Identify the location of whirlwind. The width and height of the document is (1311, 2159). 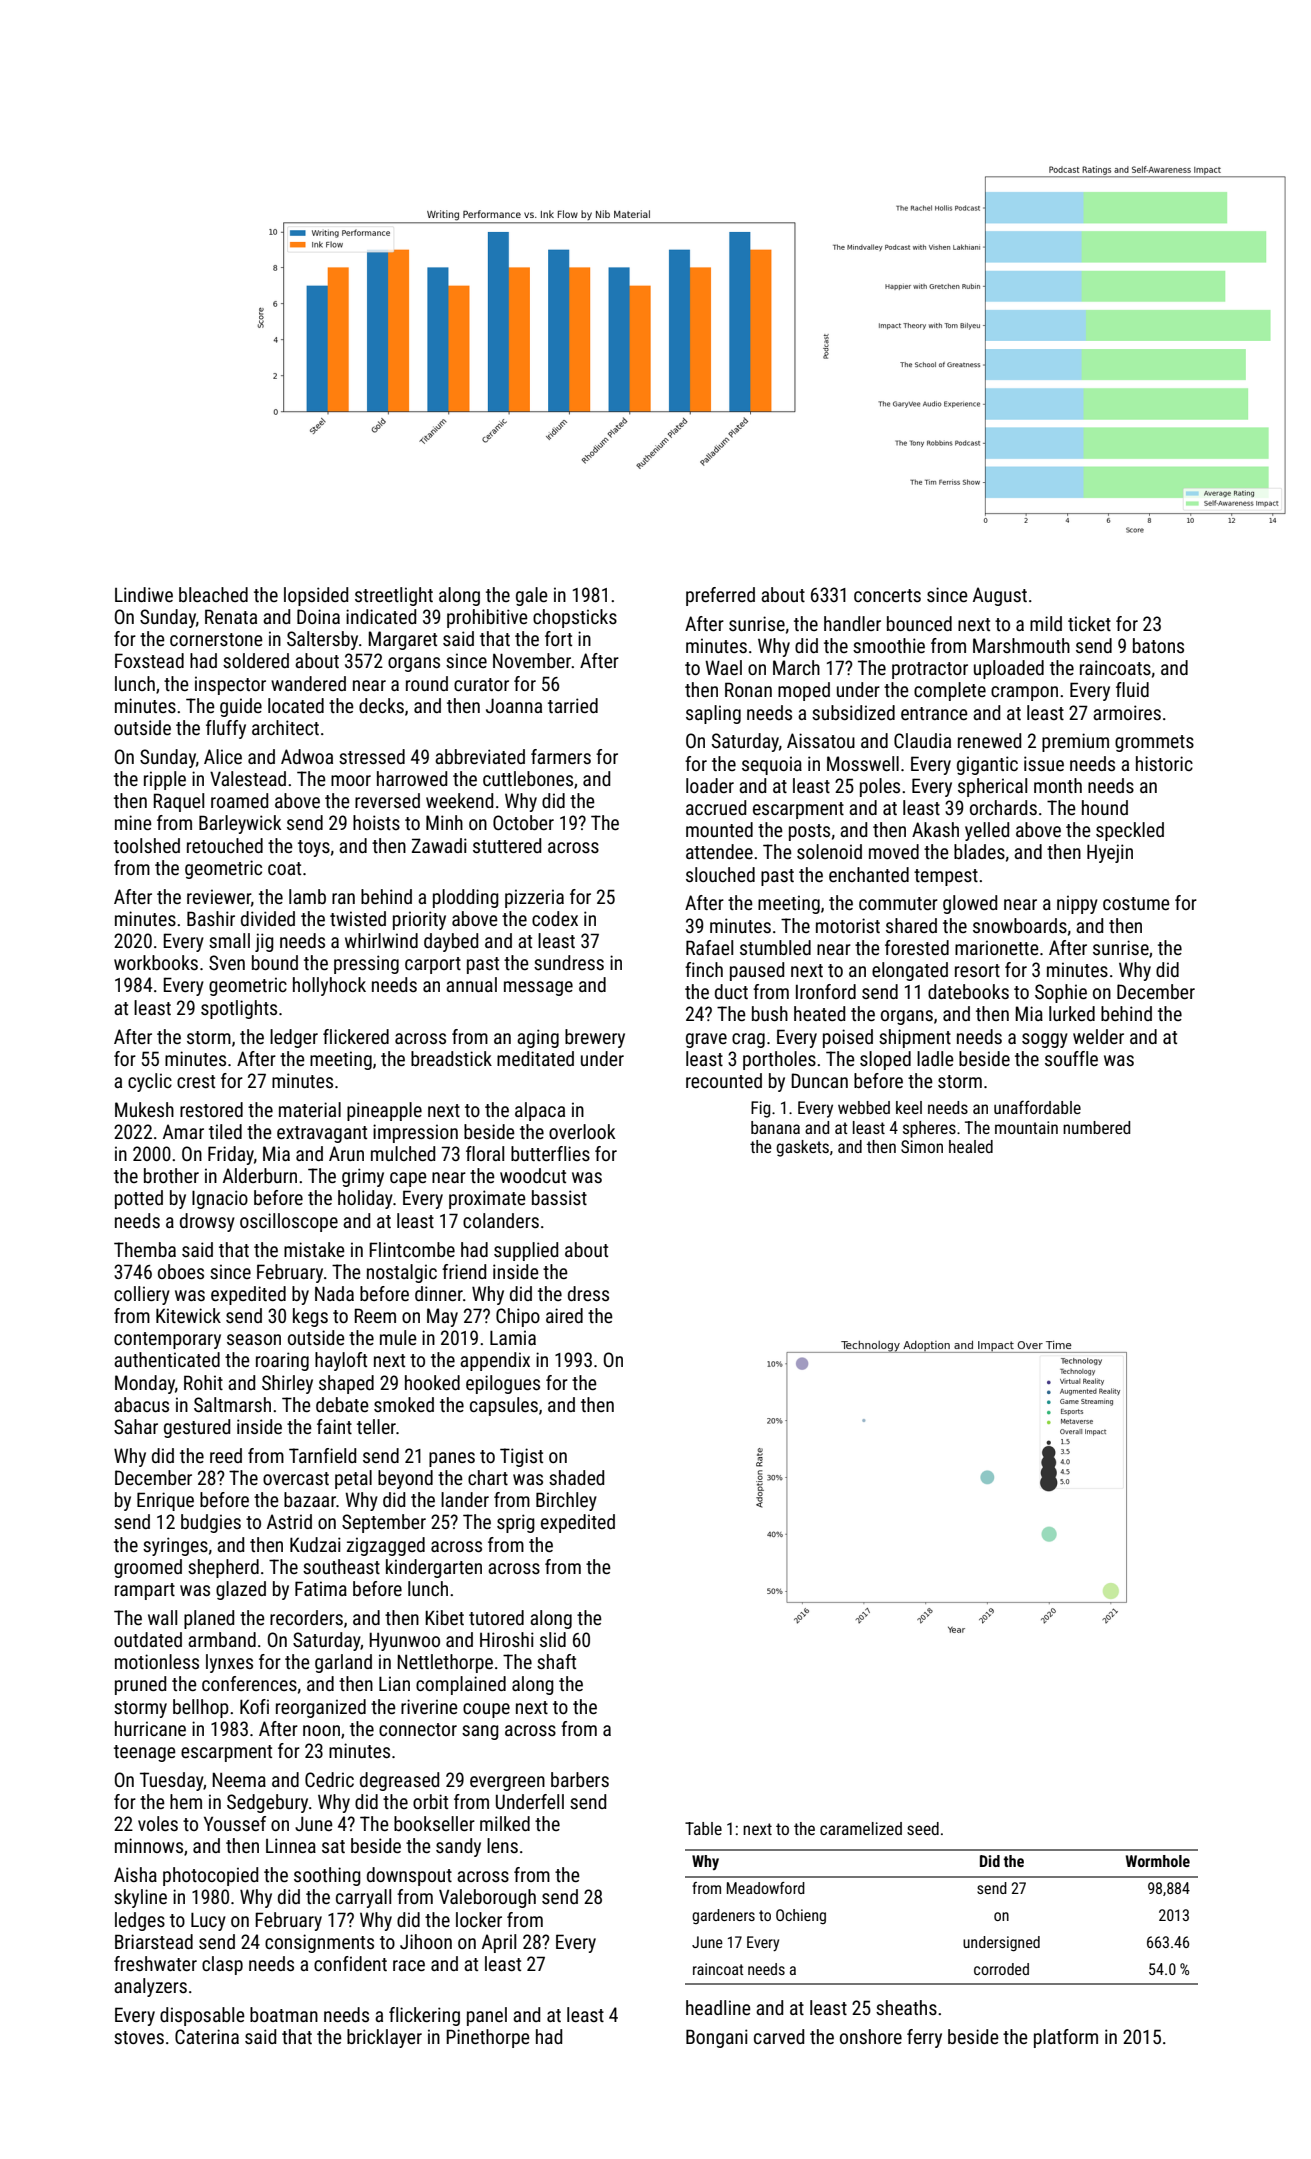
(381, 940).
